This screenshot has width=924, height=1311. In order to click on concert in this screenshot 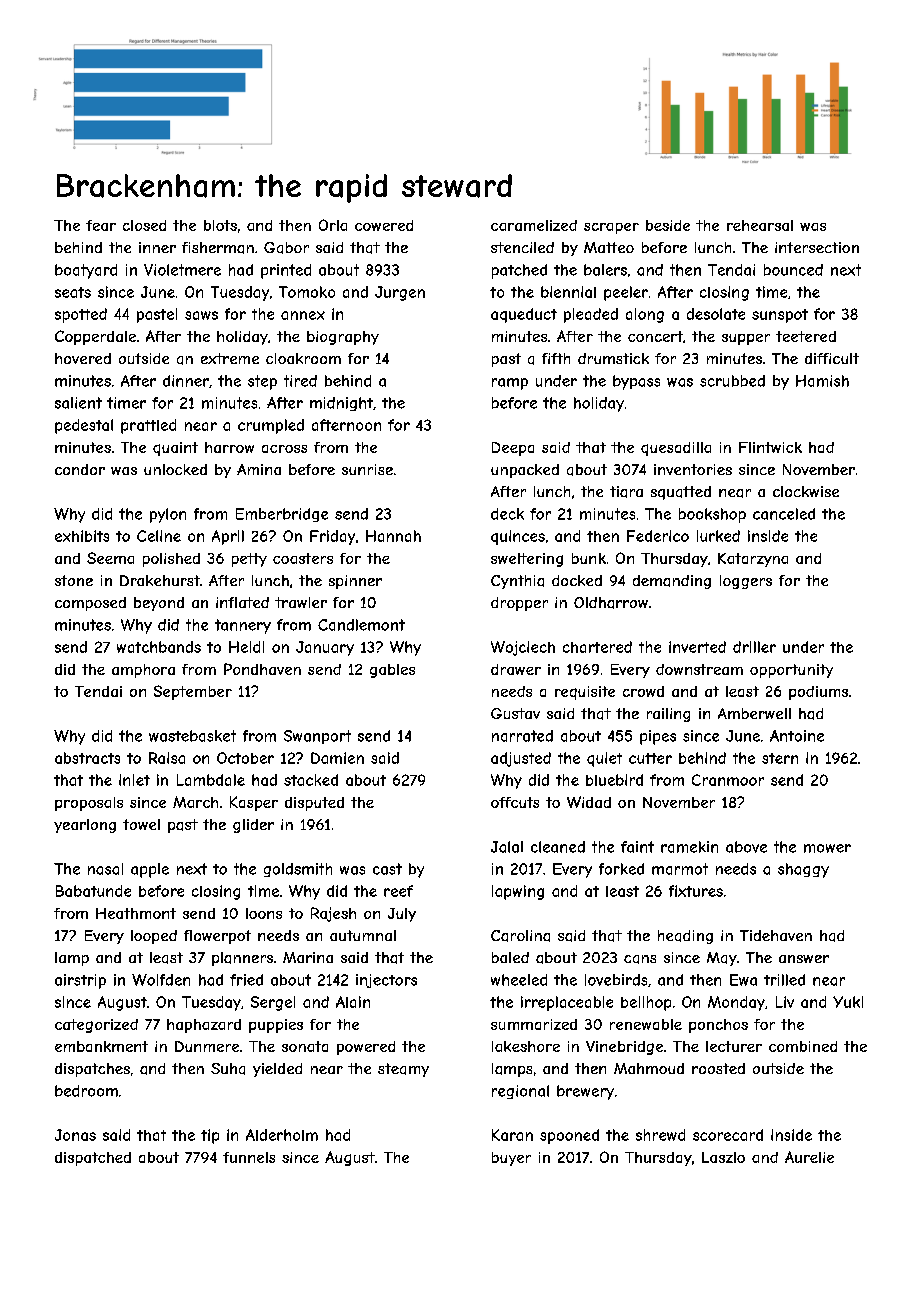, I will do `click(655, 336)`.
